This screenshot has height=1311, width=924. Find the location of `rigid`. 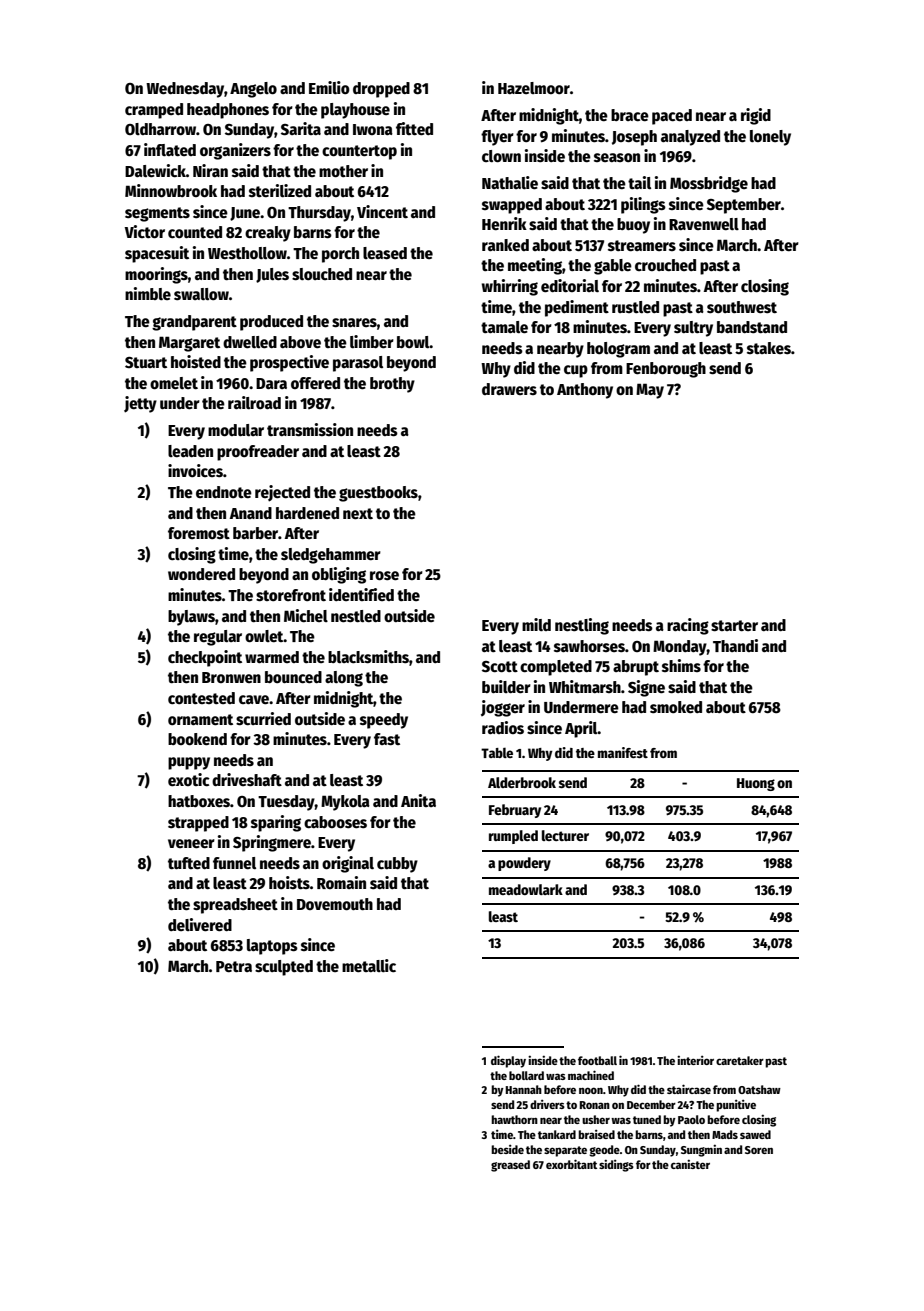

rigid is located at coordinates (756, 116).
